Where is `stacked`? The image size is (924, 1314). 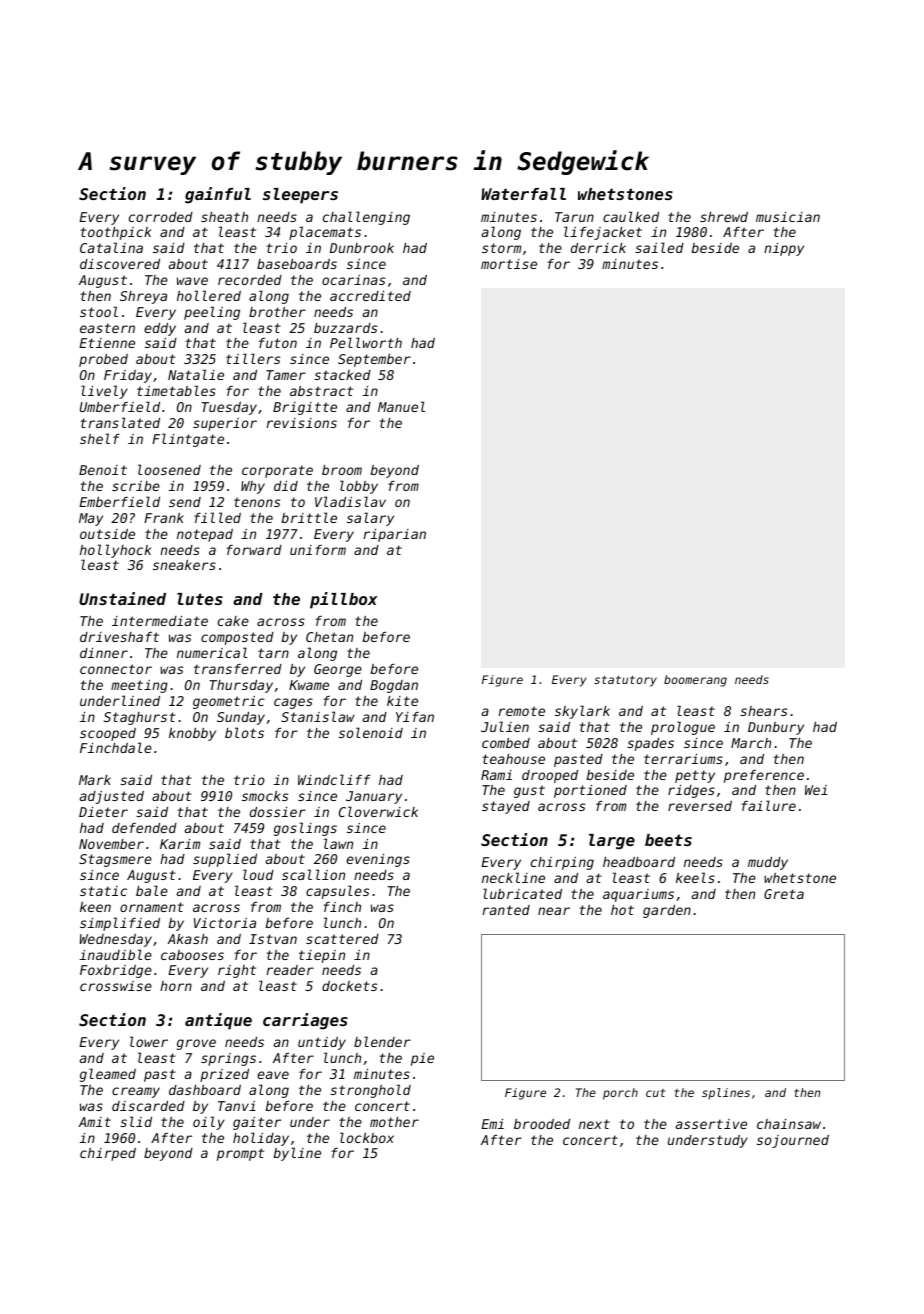 stacked is located at coordinates (342, 375).
